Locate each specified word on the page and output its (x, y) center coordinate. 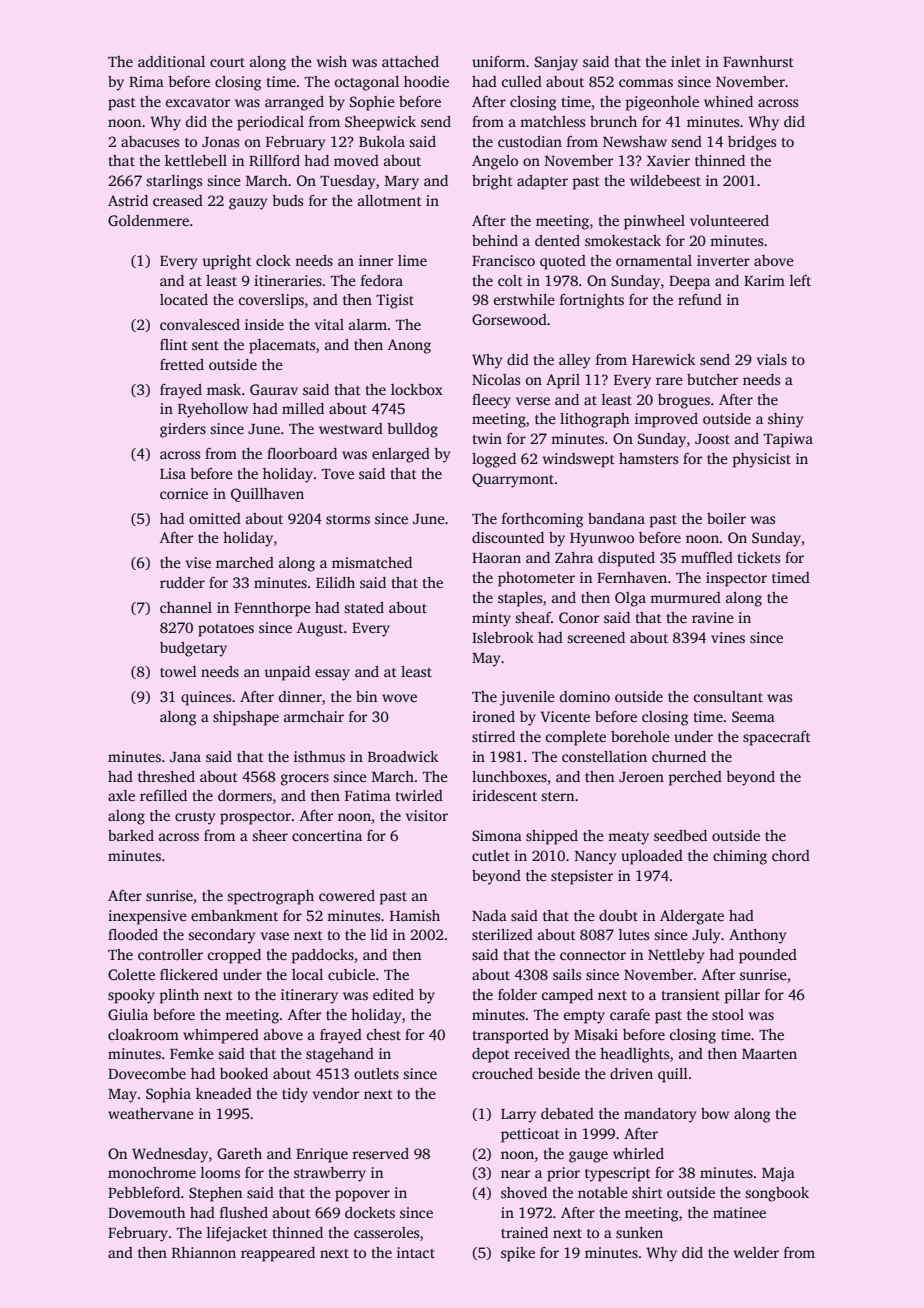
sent (205, 345)
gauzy (248, 204)
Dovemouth (147, 1212)
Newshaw (635, 141)
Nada (489, 915)
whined (728, 101)
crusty (195, 818)
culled (522, 81)
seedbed (680, 835)
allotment (390, 200)
